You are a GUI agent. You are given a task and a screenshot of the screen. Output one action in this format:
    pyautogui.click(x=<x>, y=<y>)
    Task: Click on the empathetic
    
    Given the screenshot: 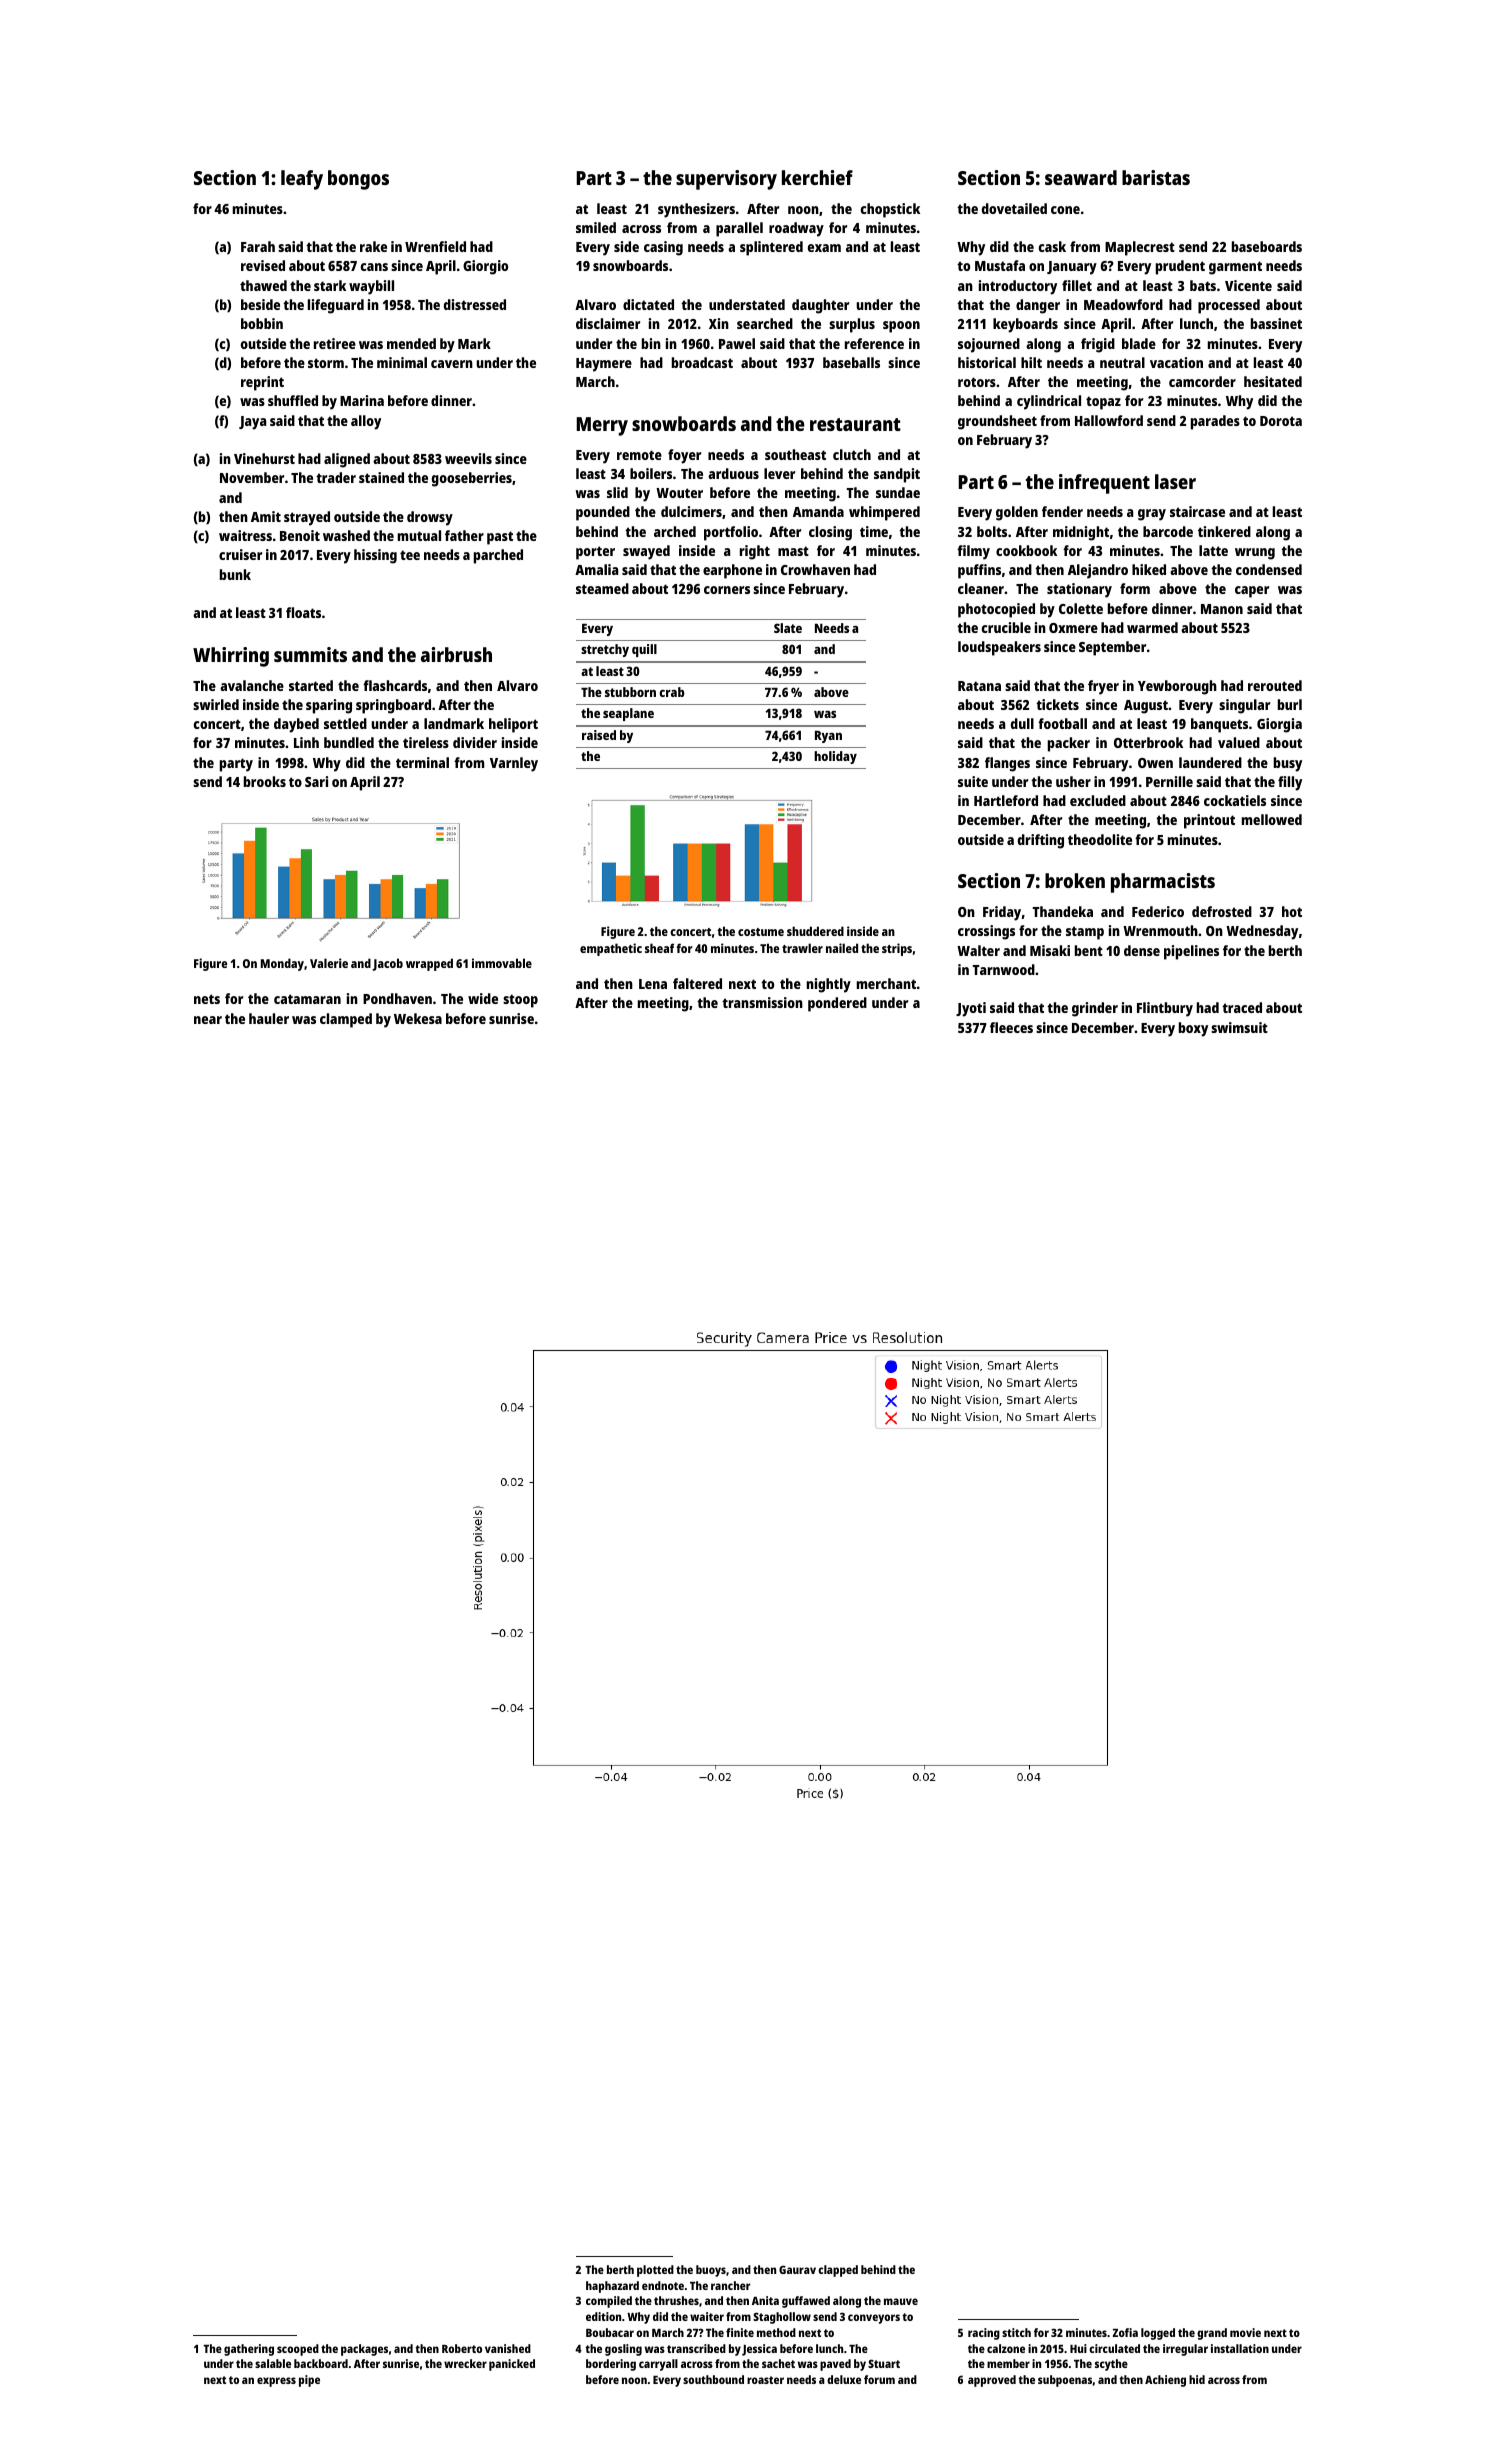 What is the action you would take?
    pyautogui.click(x=611, y=949)
